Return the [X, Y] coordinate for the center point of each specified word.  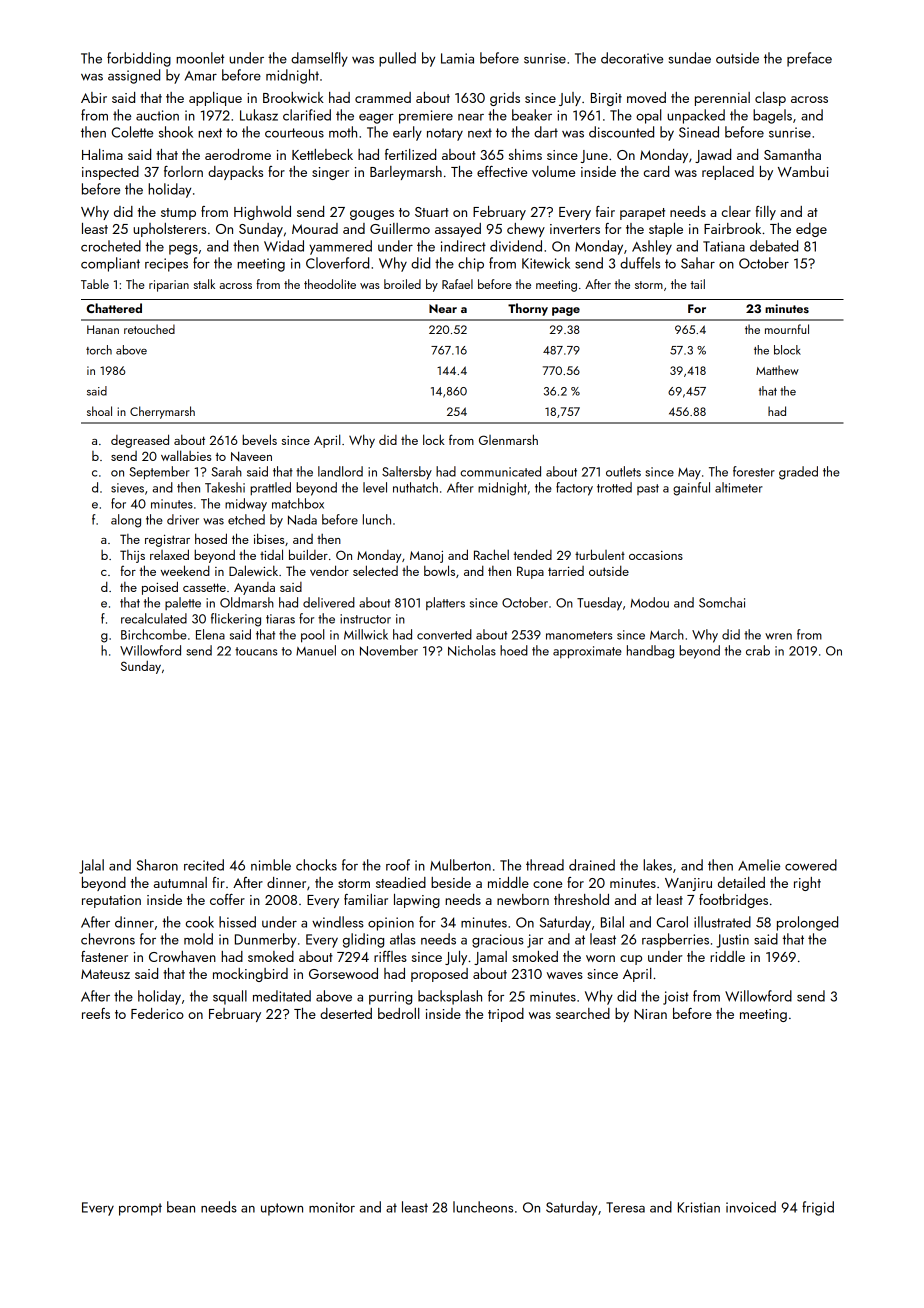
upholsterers [169, 230]
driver [183, 519]
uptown [282, 1209]
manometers [579, 635]
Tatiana [724, 246]
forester [754, 471]
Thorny [528, 309]
